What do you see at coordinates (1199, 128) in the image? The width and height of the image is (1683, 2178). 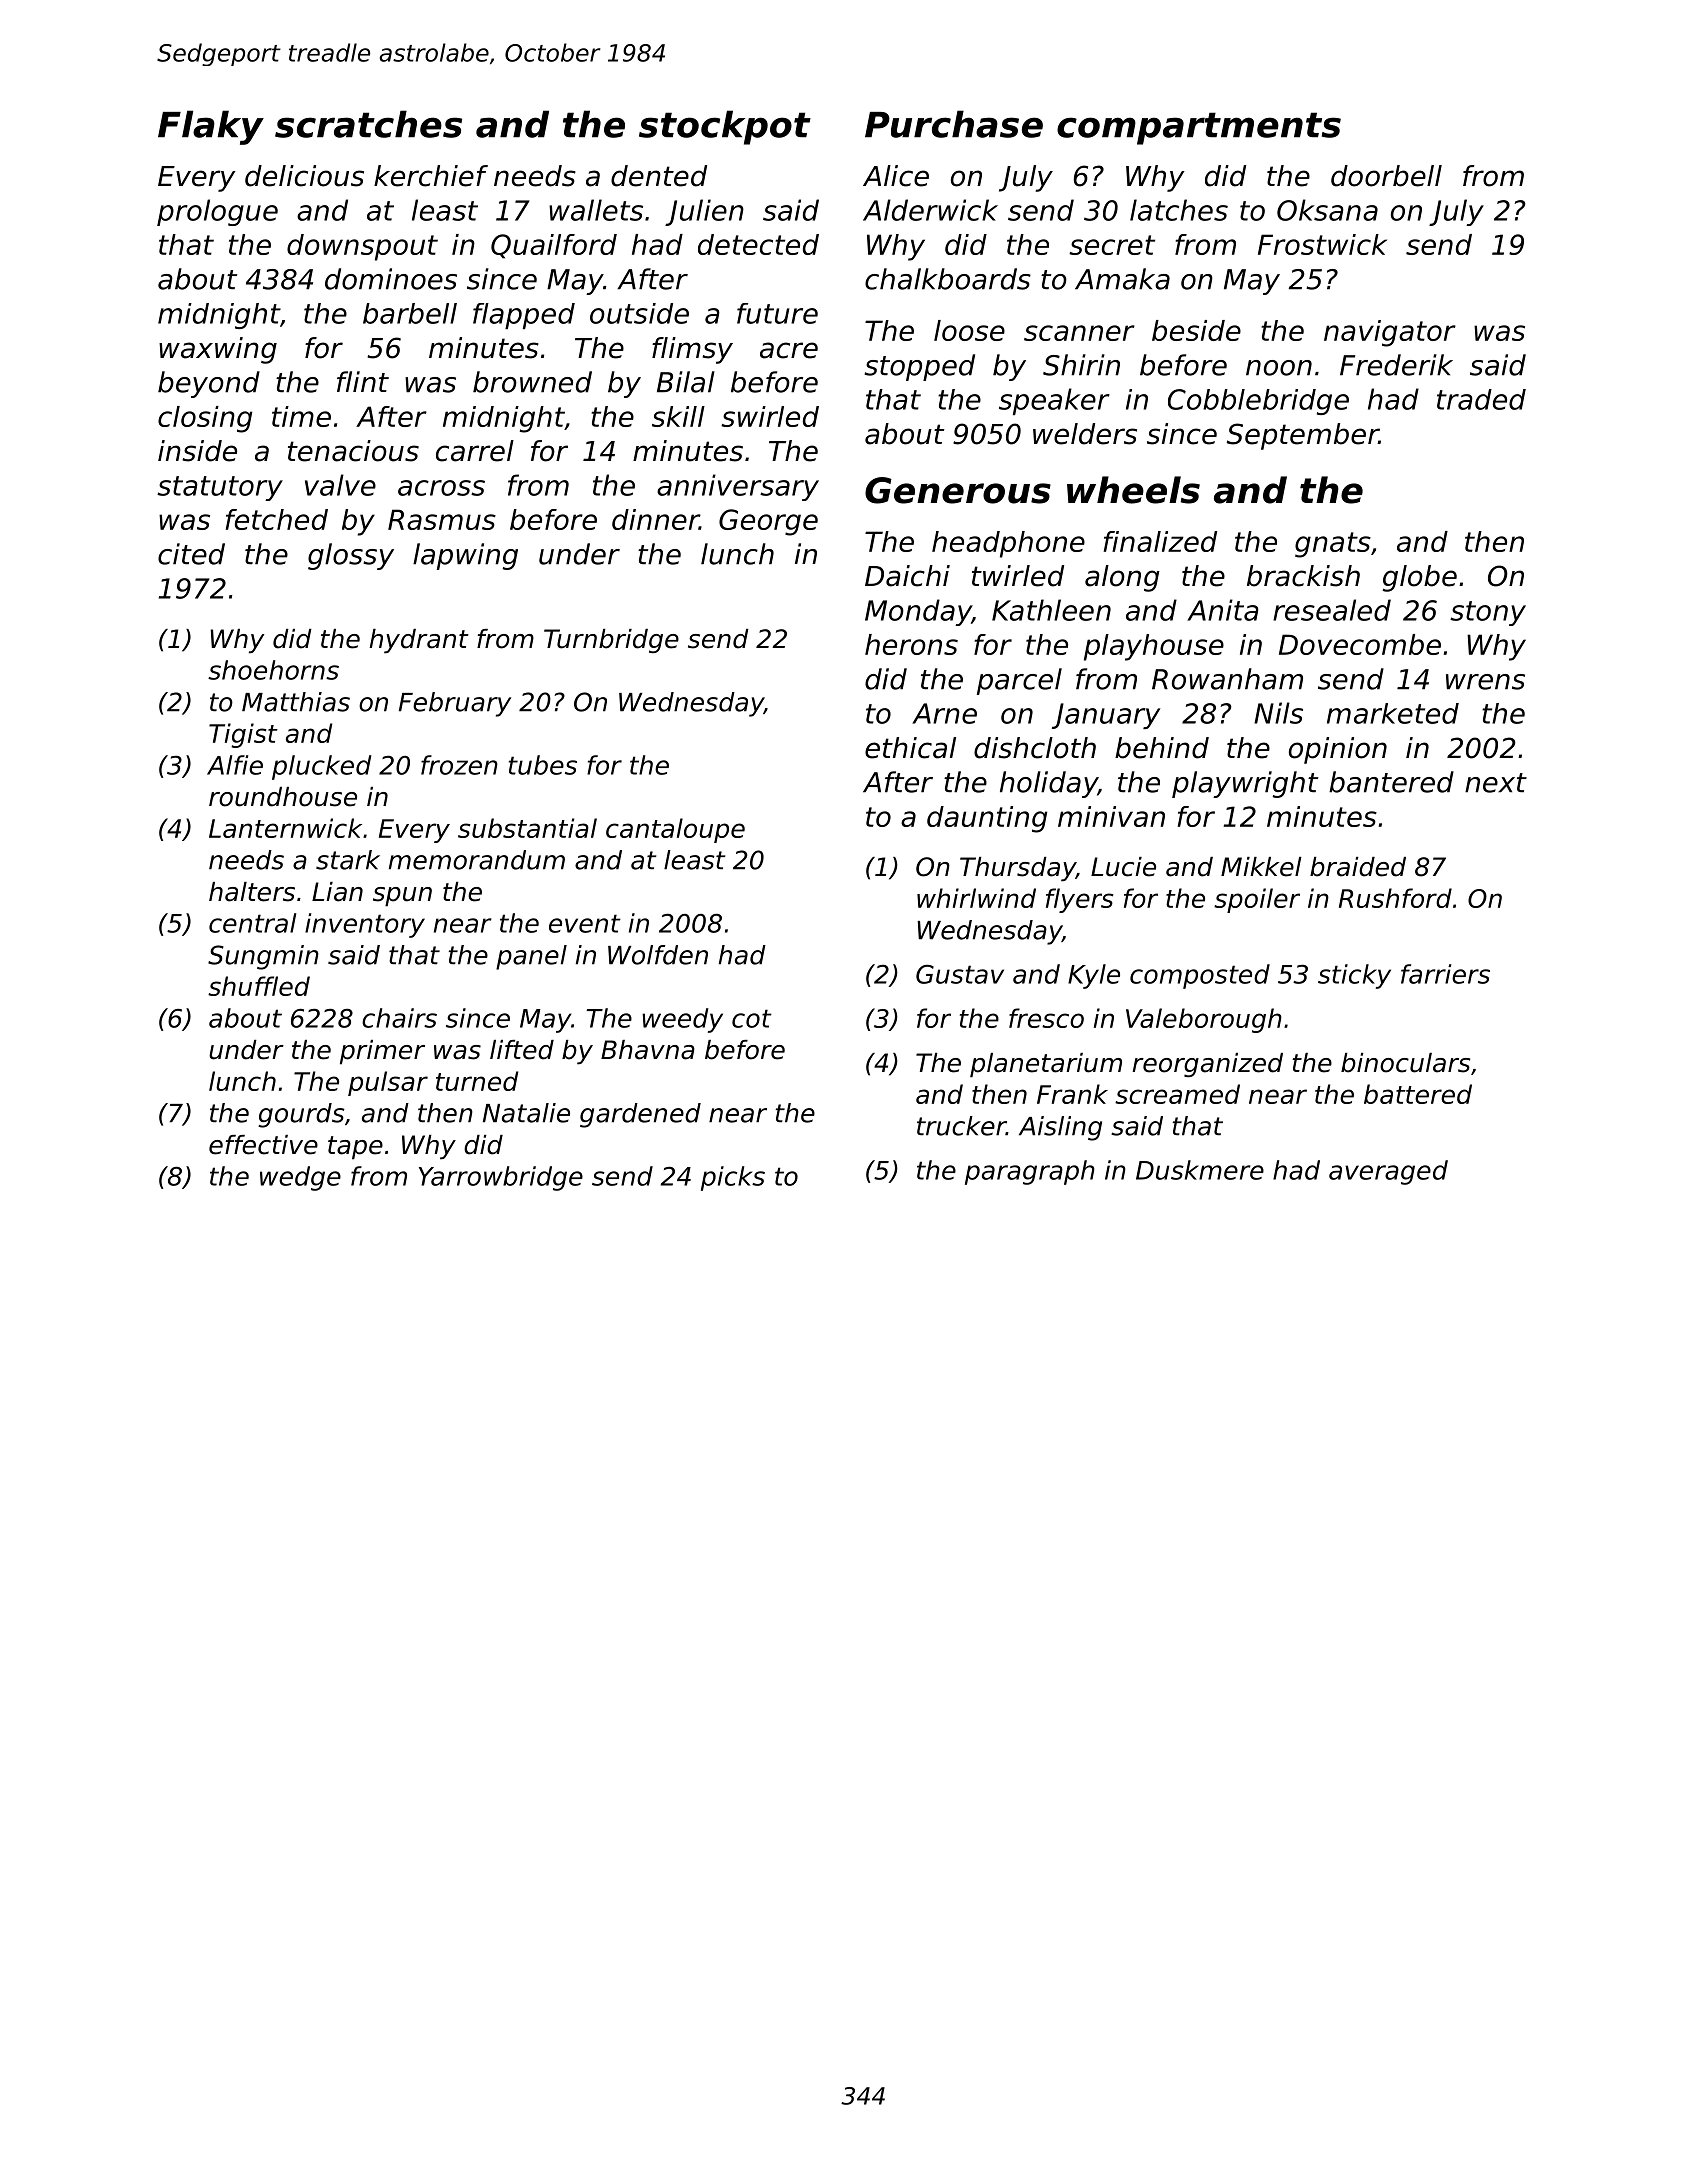 I see `compartments` at bounding box center [1199, 128].
